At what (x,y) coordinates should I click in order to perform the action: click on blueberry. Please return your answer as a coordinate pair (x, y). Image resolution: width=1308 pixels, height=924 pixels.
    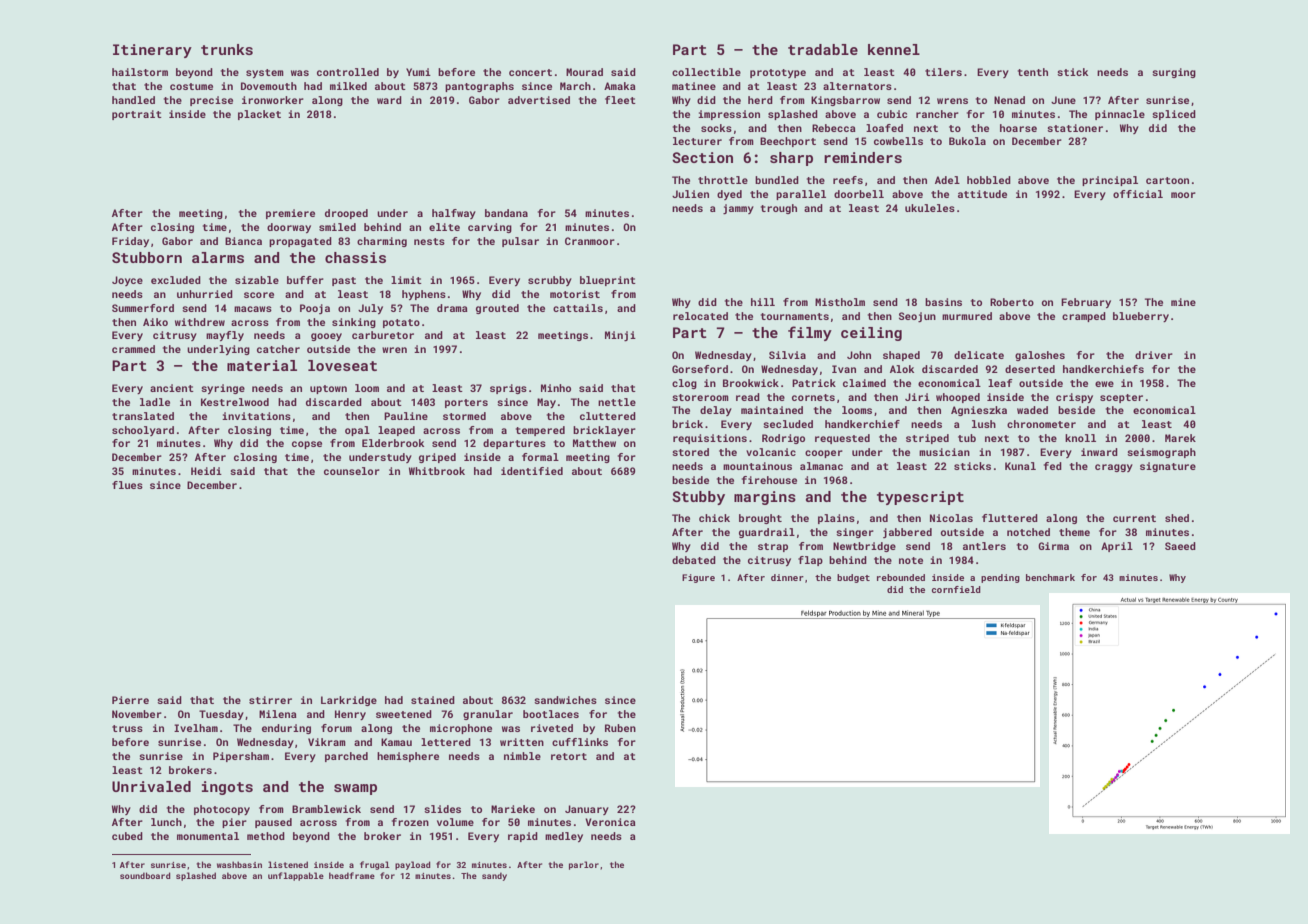
    Looking at the image, I should click on (1141, 317).
